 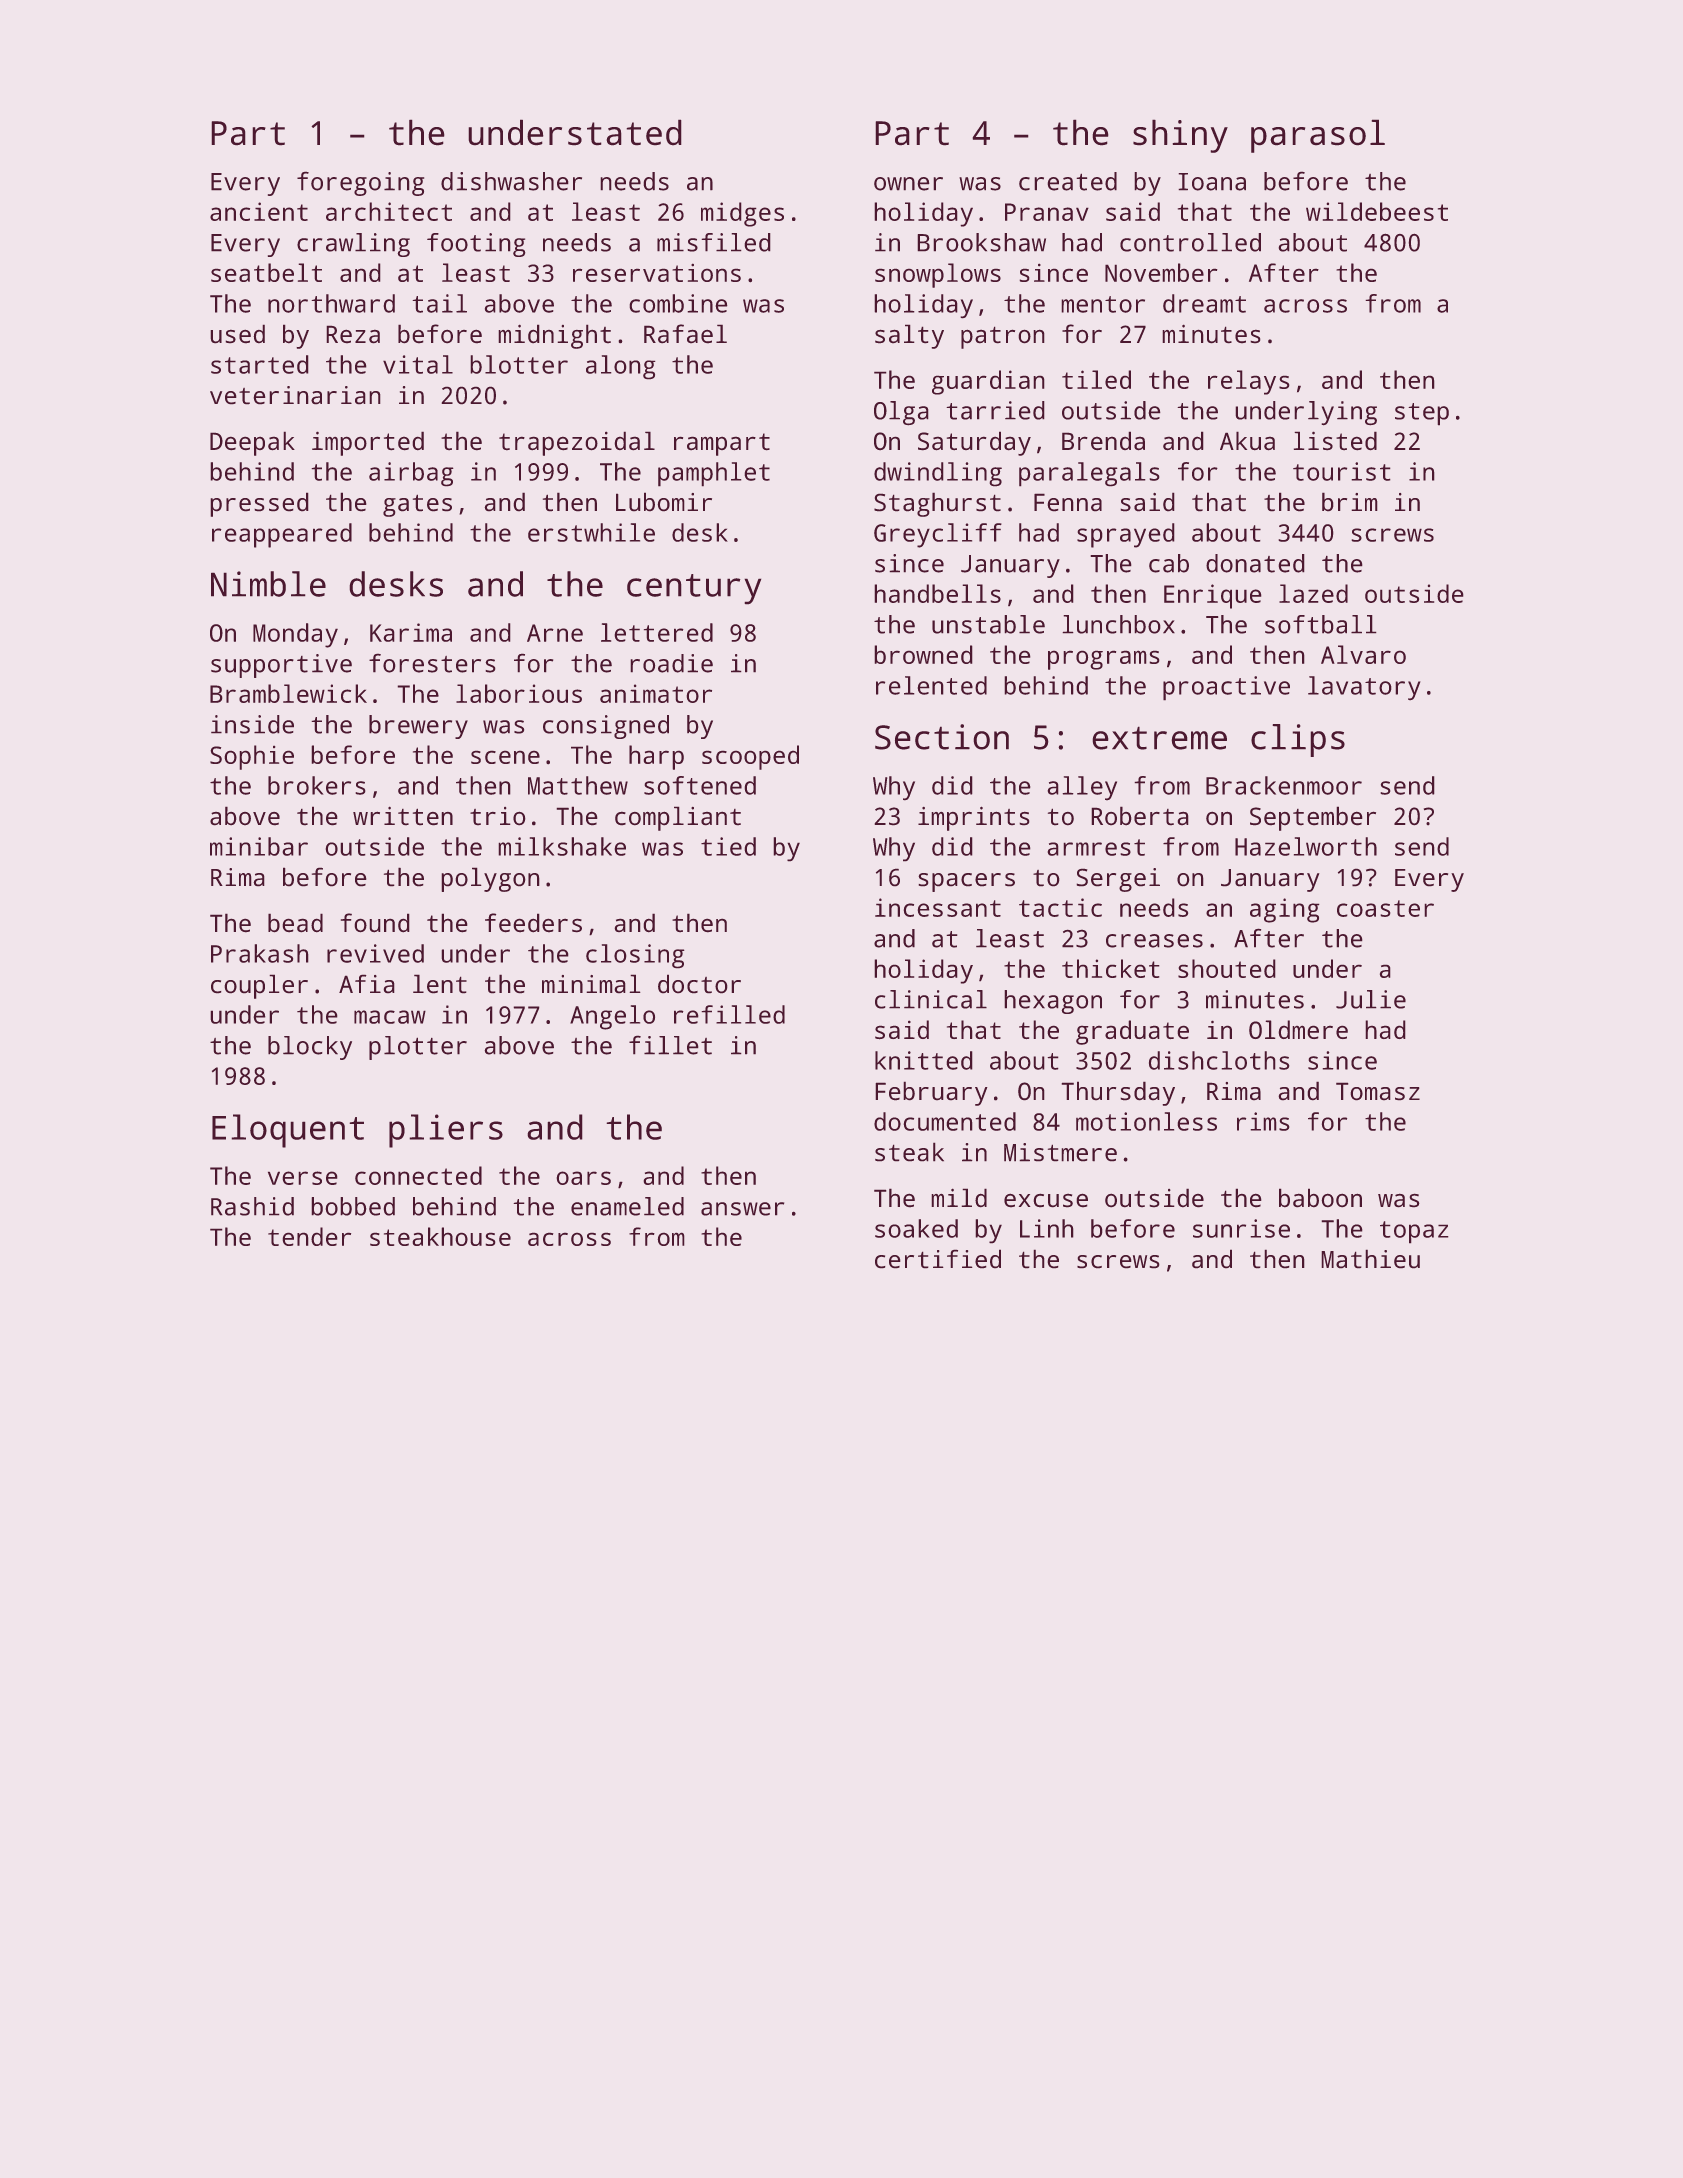 I want to click on February, so click(x=931, y=1093).
